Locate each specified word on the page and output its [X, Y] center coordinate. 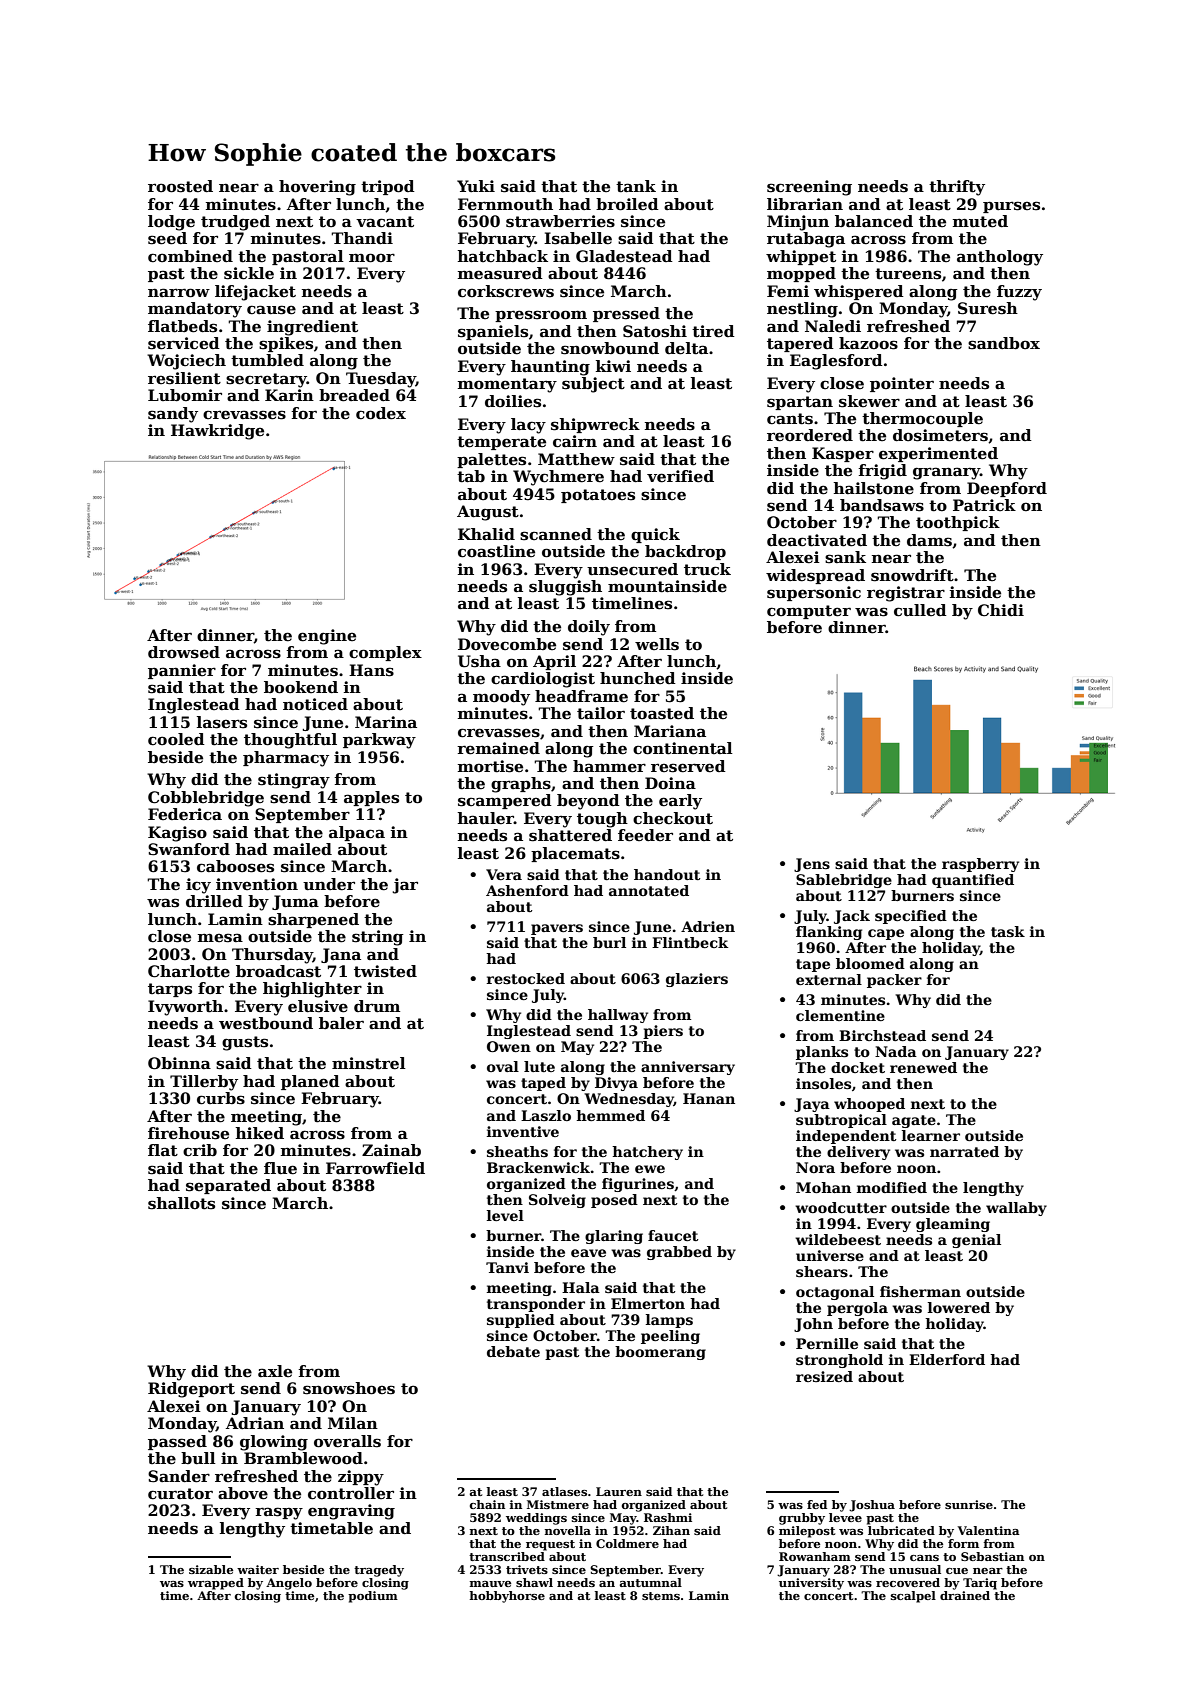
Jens [812, 865]
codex [381, 413]
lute [539, 1066]
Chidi [1001, 610]
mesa [220, 938]
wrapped [216, 1584]
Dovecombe [507, 644]
